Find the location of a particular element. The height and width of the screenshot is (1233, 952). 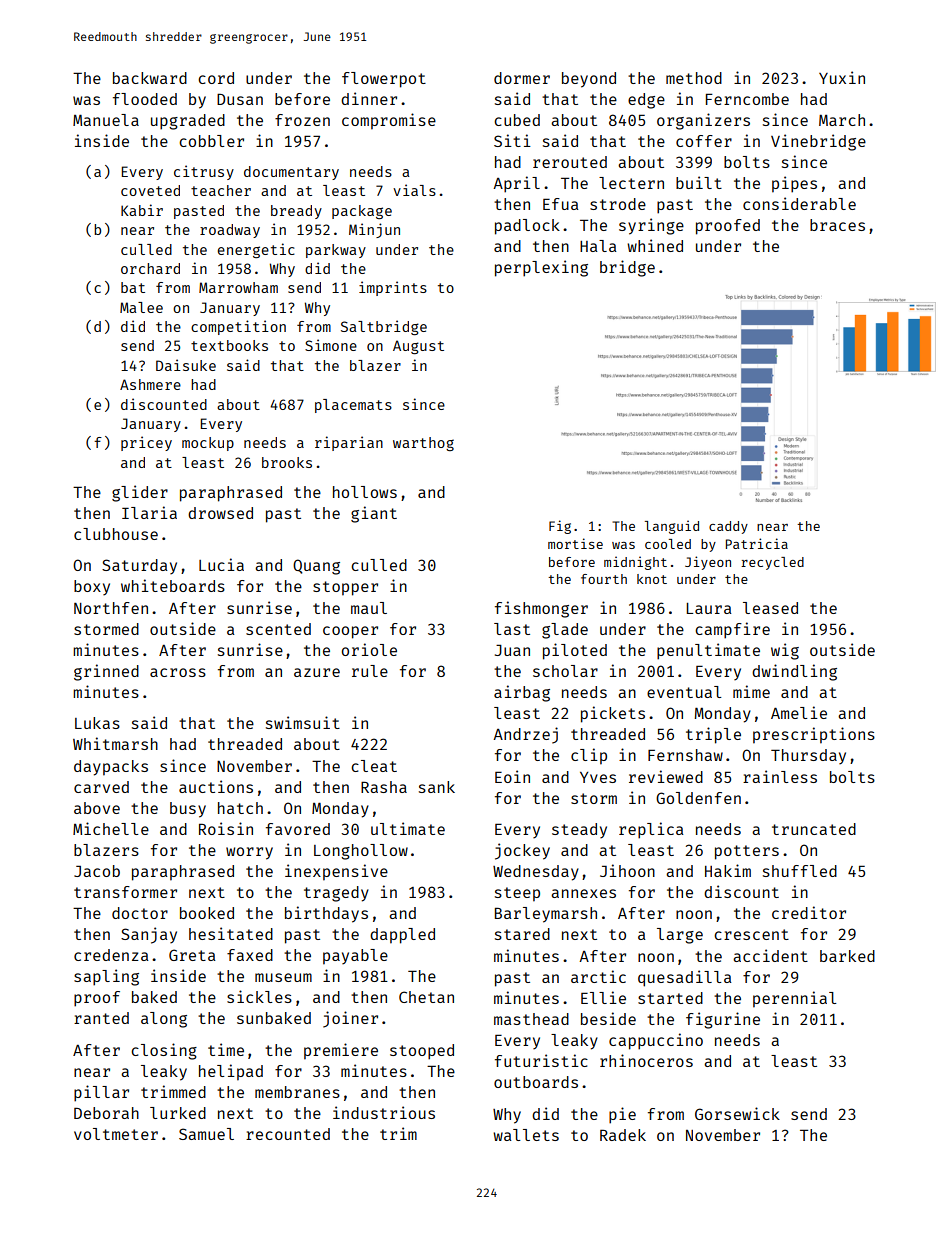

Fernshaw is located at coordinates (685, 755).
